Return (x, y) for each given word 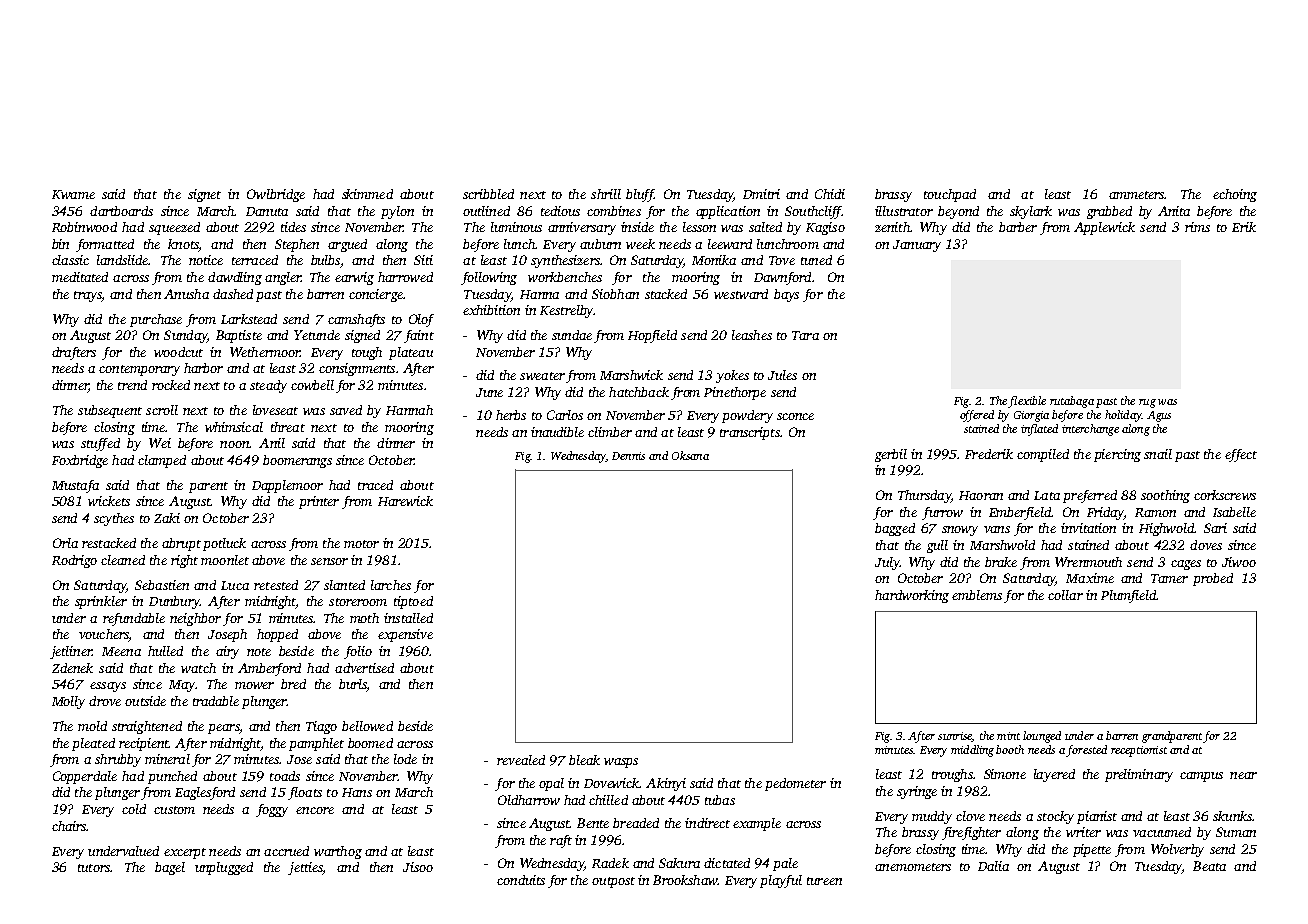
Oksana (690, 455)
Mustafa (75, 486)
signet (204, 195)
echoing (1235, 195)
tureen (824, 881)
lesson (699, 227)
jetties (305, 868)
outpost (613, 882)
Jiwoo (1239, 562)
